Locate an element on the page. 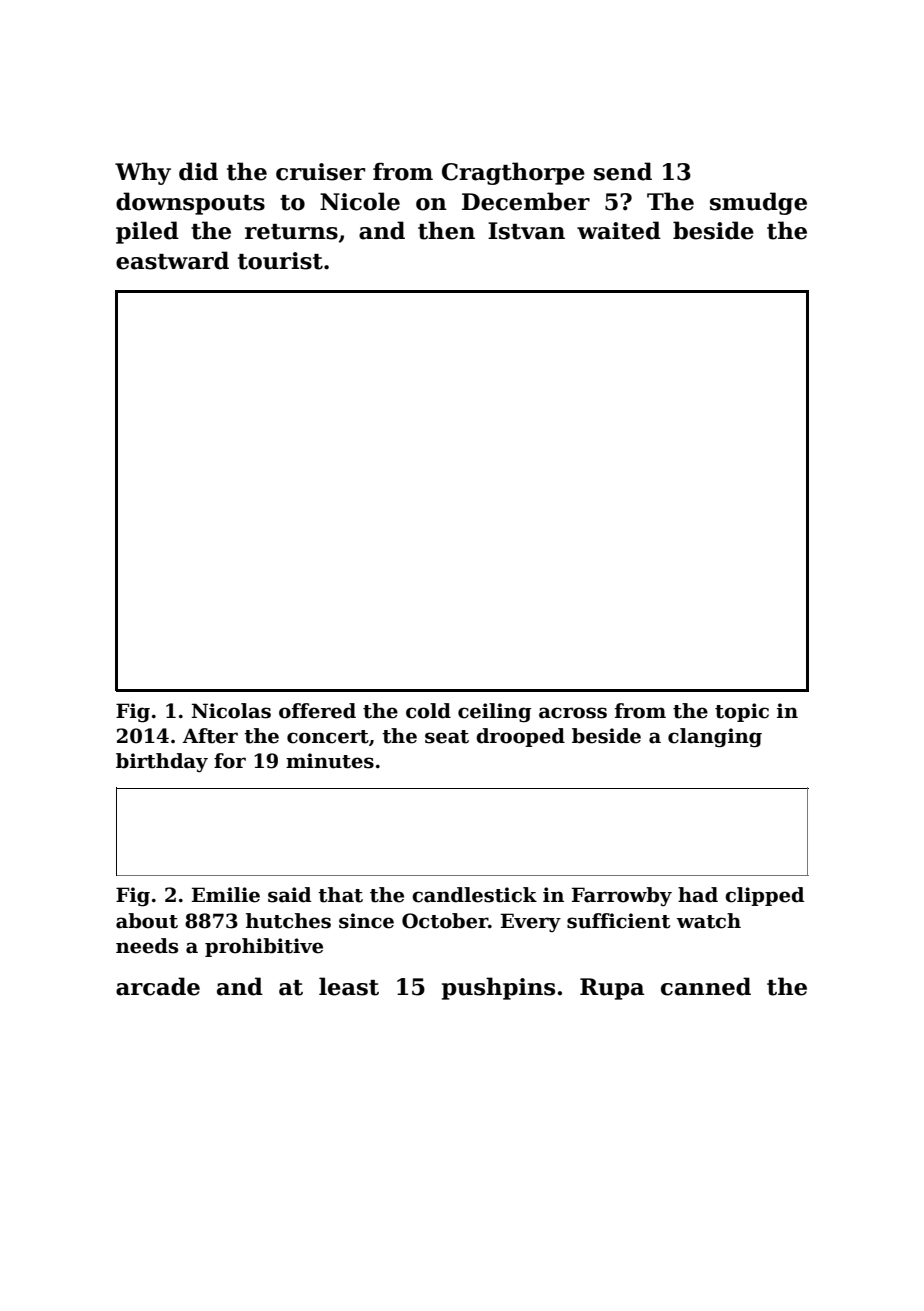 The image size is (924, 1311). tourist is located at coordinates (280, 261).
